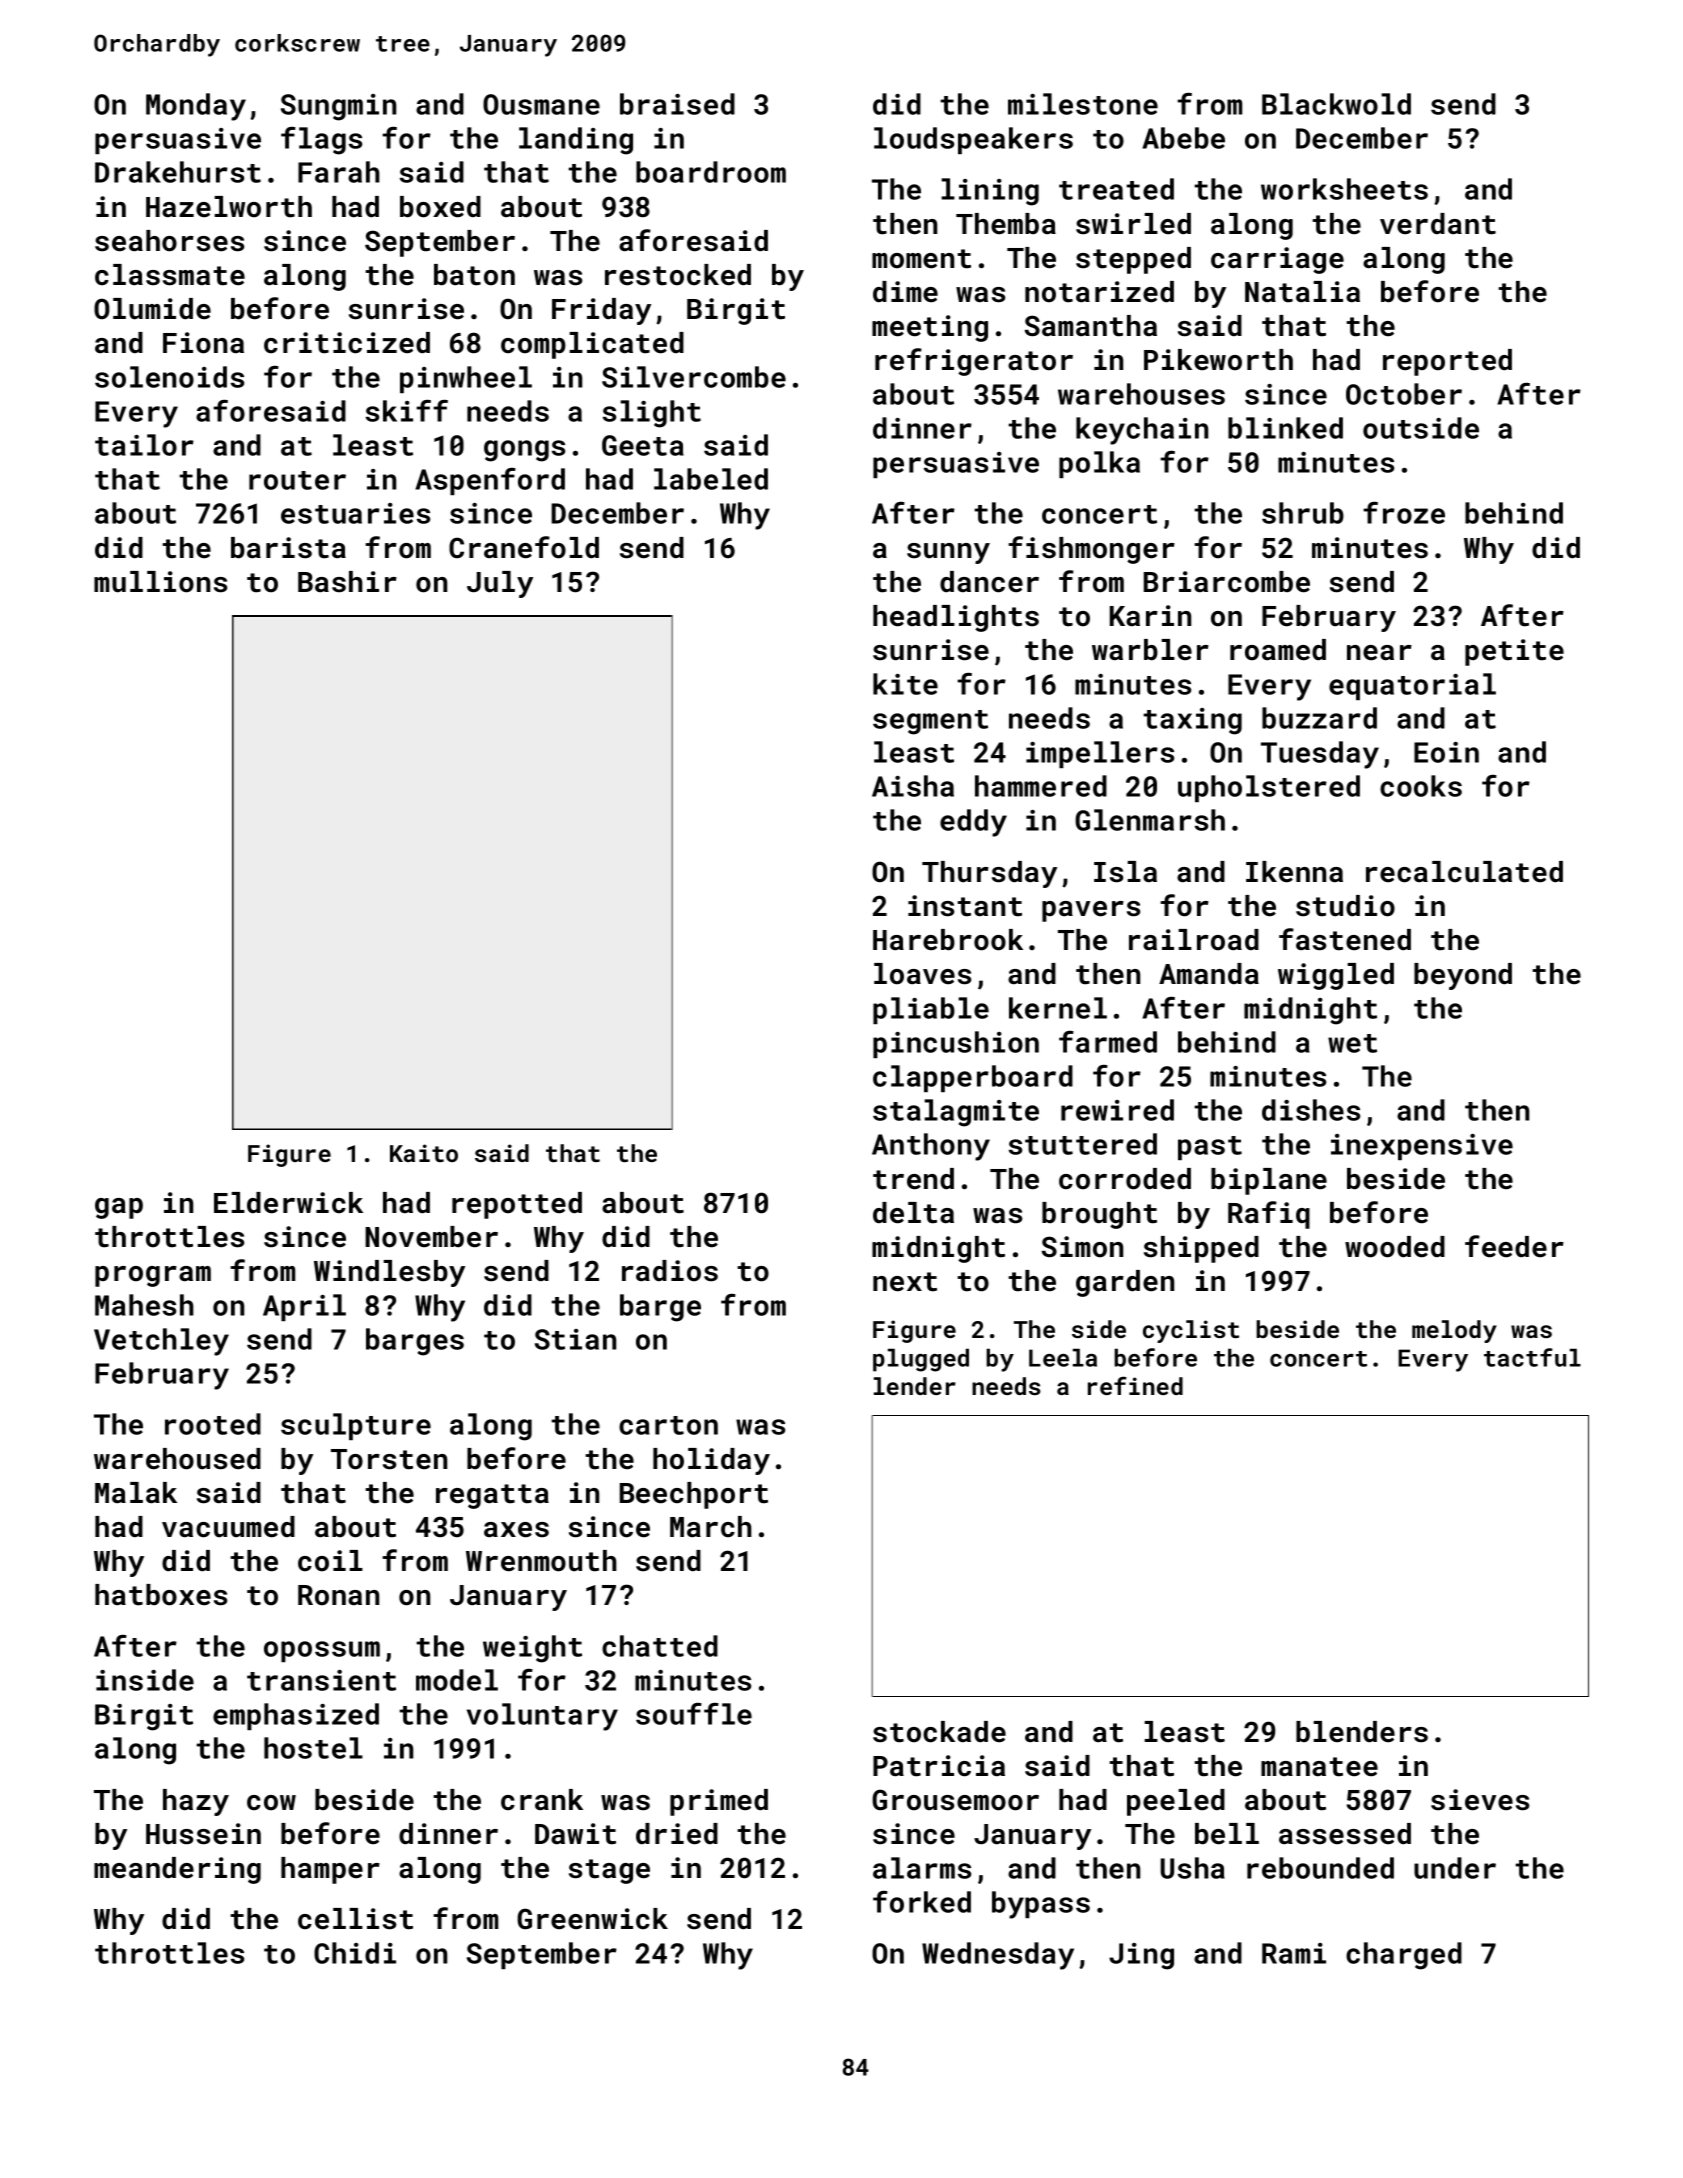 The width and height of the document is (1683, 2178). What do you see at coordinates (313, 1748) in the document?
I see `hostel` at bounding box center [313, 1748].
